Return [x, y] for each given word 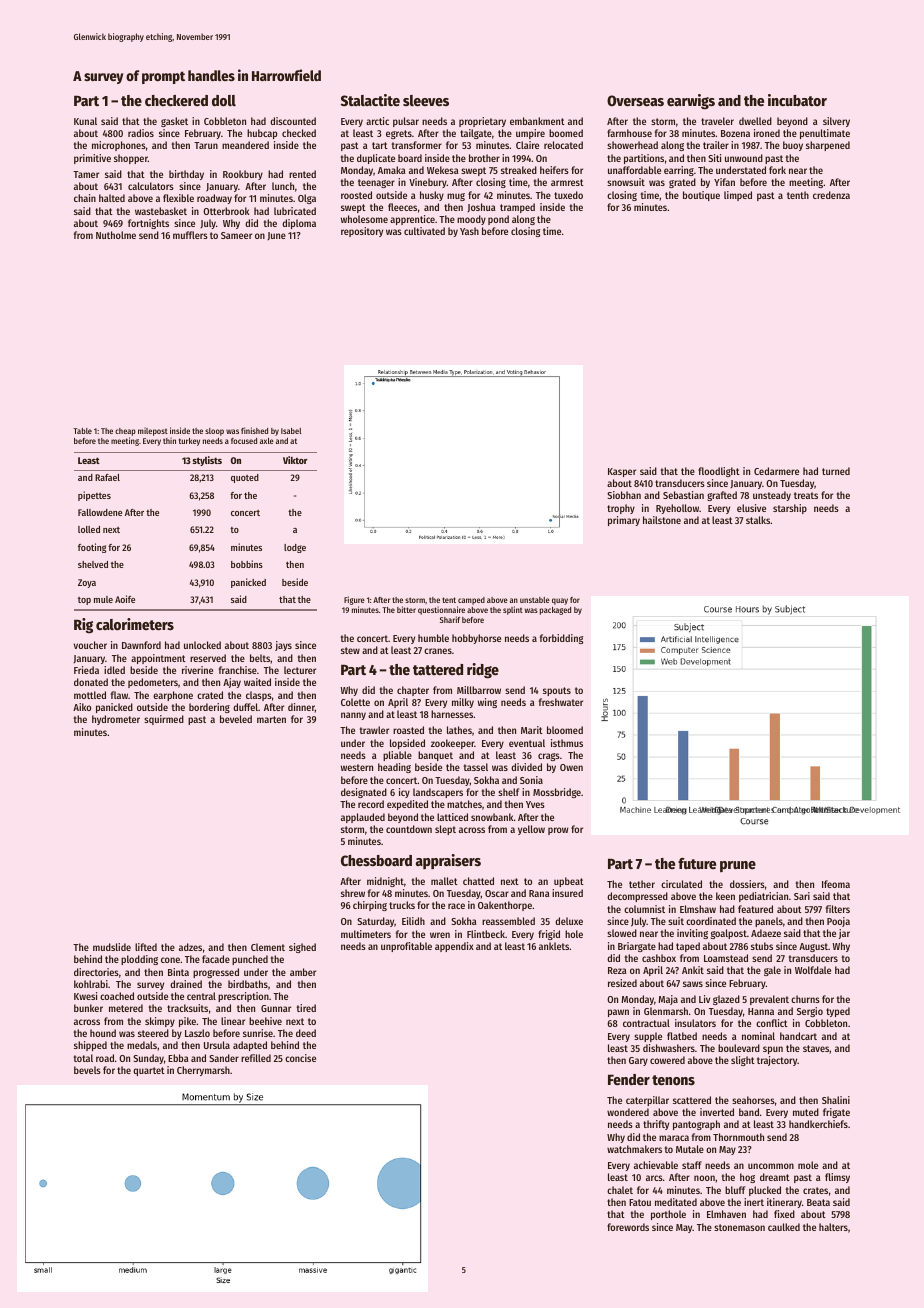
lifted [146, 947]
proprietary [482, 122]
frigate [836, 1113]
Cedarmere [776, 471]
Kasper [622, 472]
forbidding [561, 639]
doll [224, 100]
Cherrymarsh [203, 1071]
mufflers [190, 235]
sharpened [828, 146]
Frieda [86, 670]
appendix [454, 947]
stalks [758, 520]
